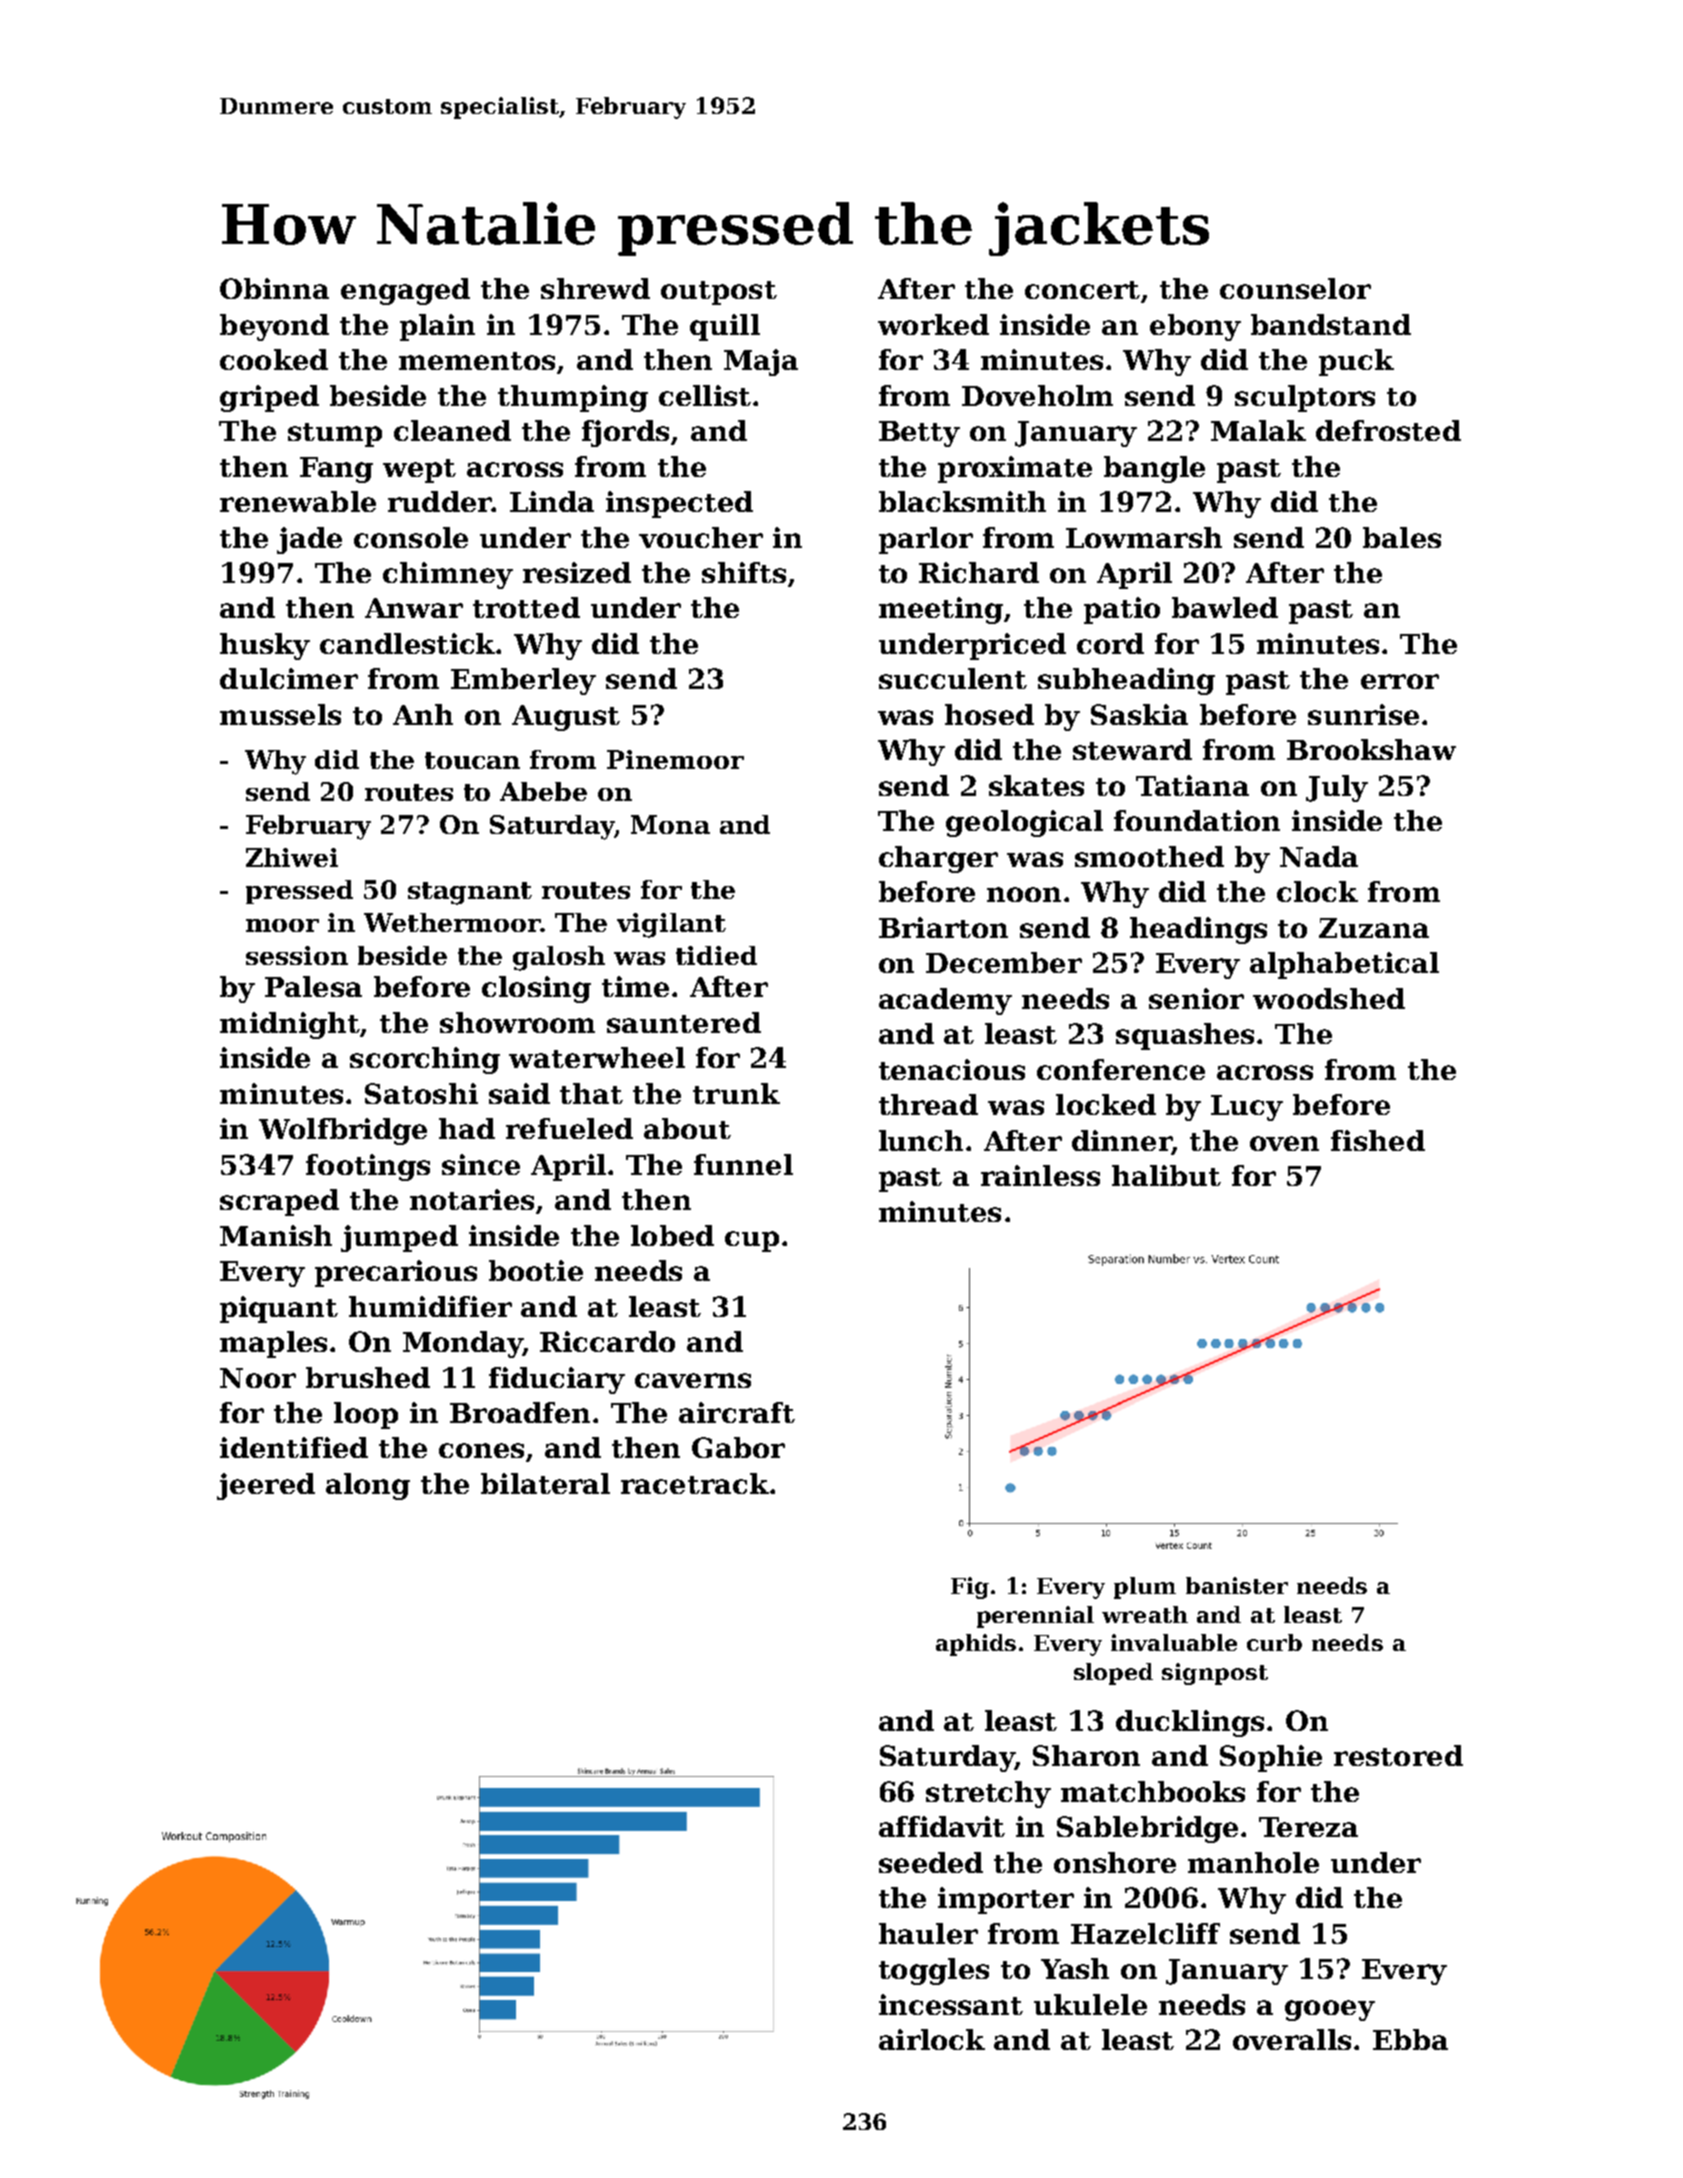 The height and width of the image is (2178, 1683). What do you see at coordinates (1398, 1755) in the image?
I see `restored` at bounding box center [1398, 1755].
